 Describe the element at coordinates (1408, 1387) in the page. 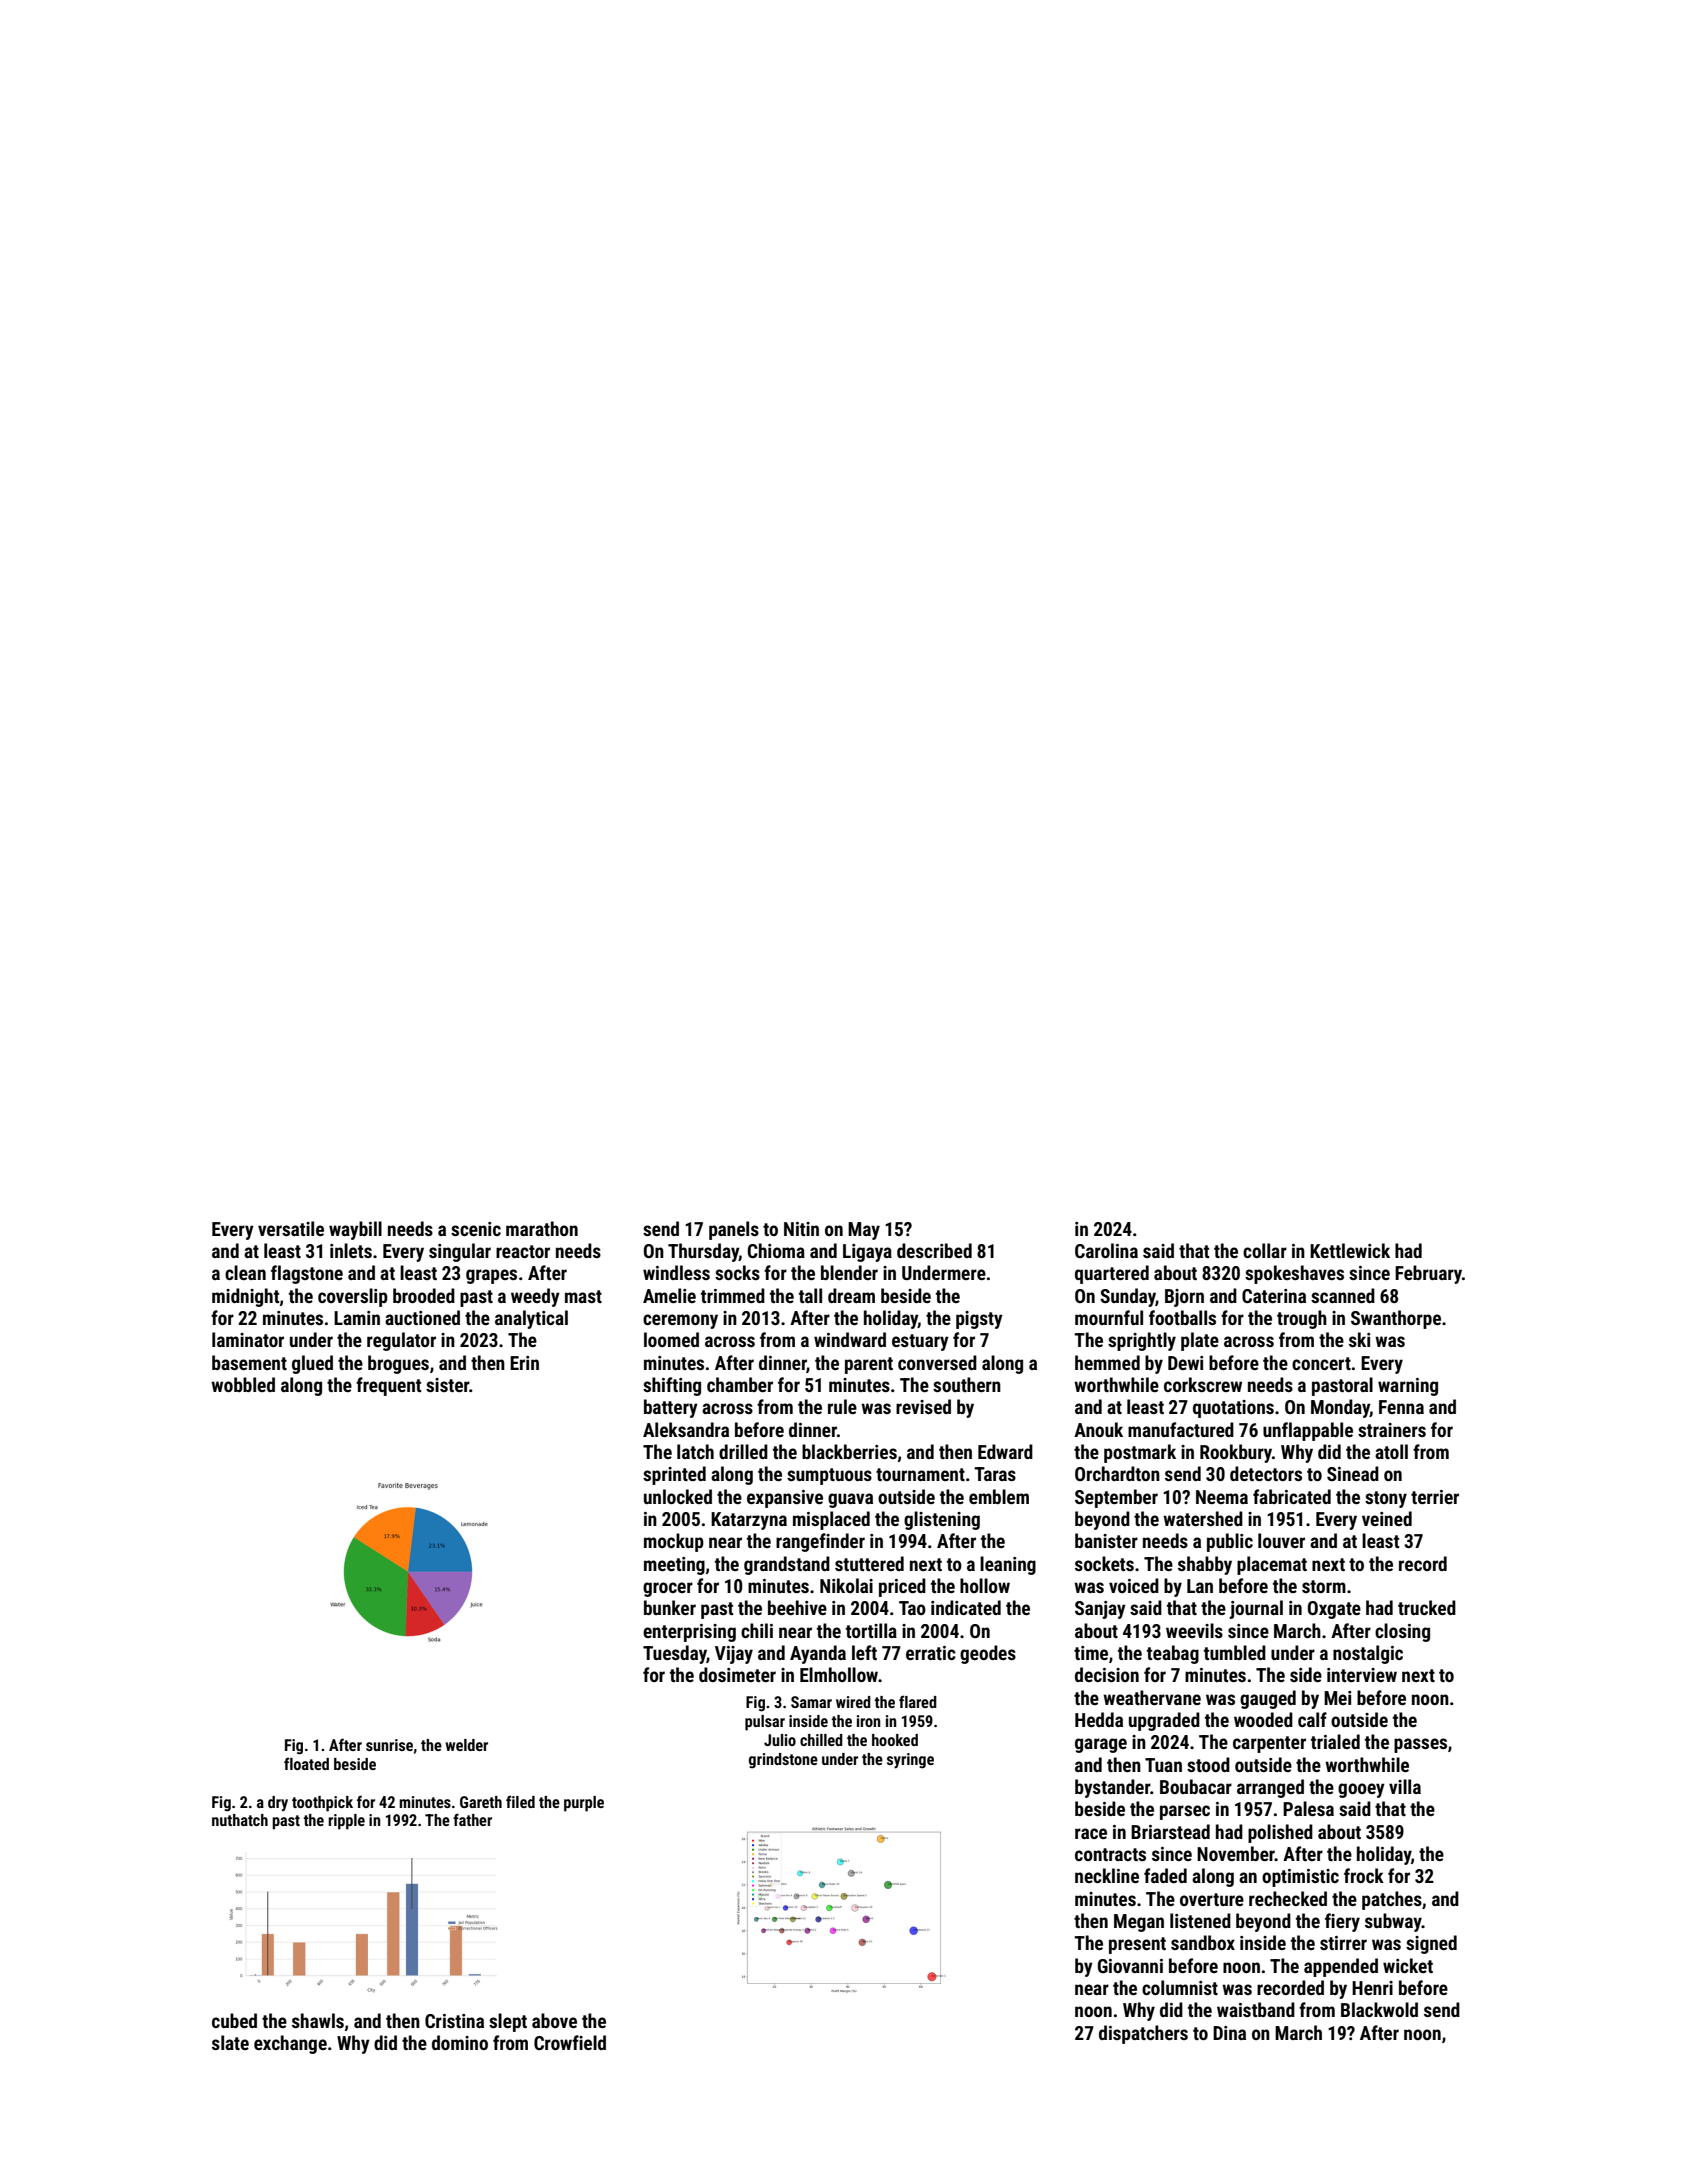

I see `warning` at that location.
